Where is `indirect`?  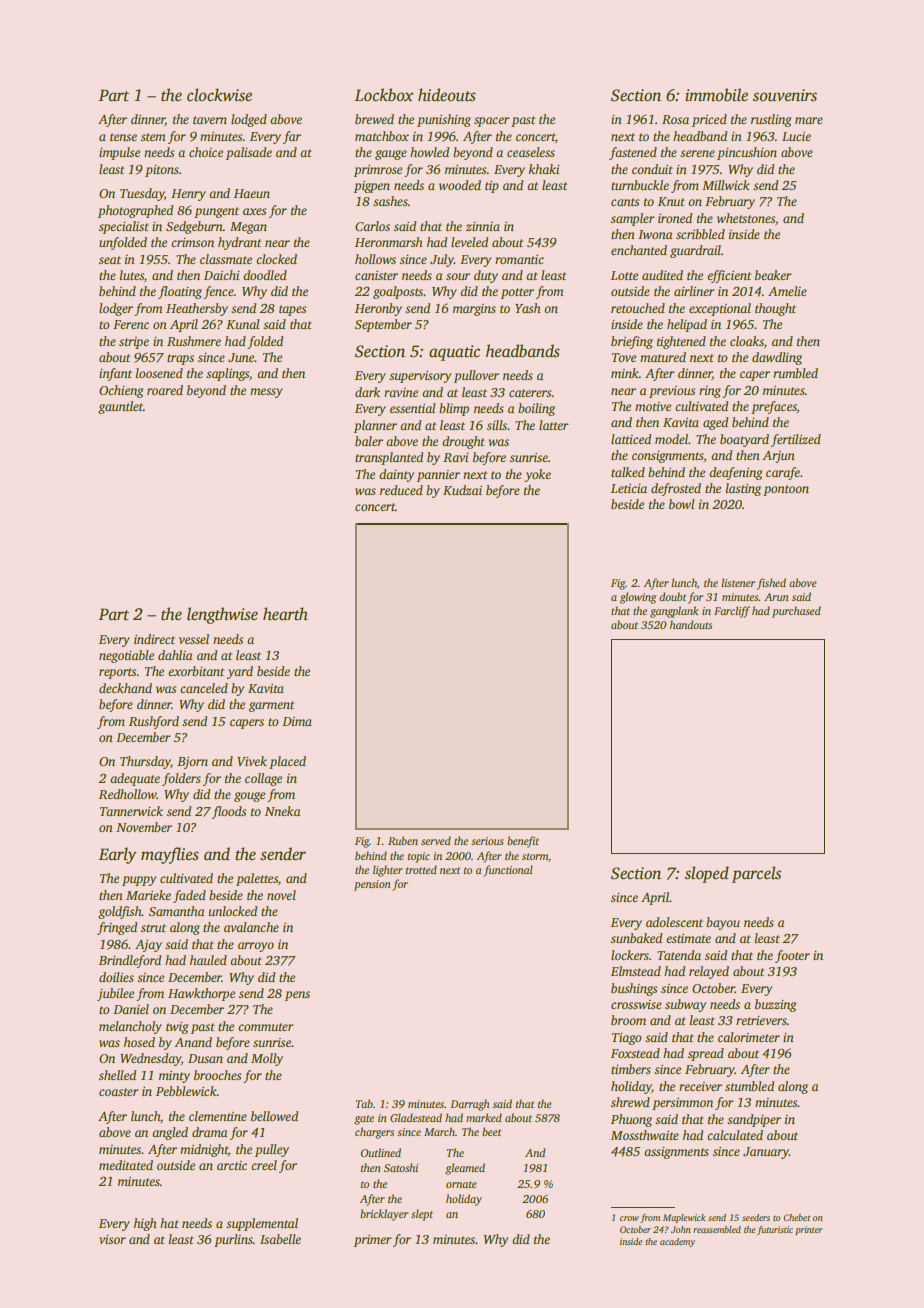
indirect is located at coordinates (154, 639).
